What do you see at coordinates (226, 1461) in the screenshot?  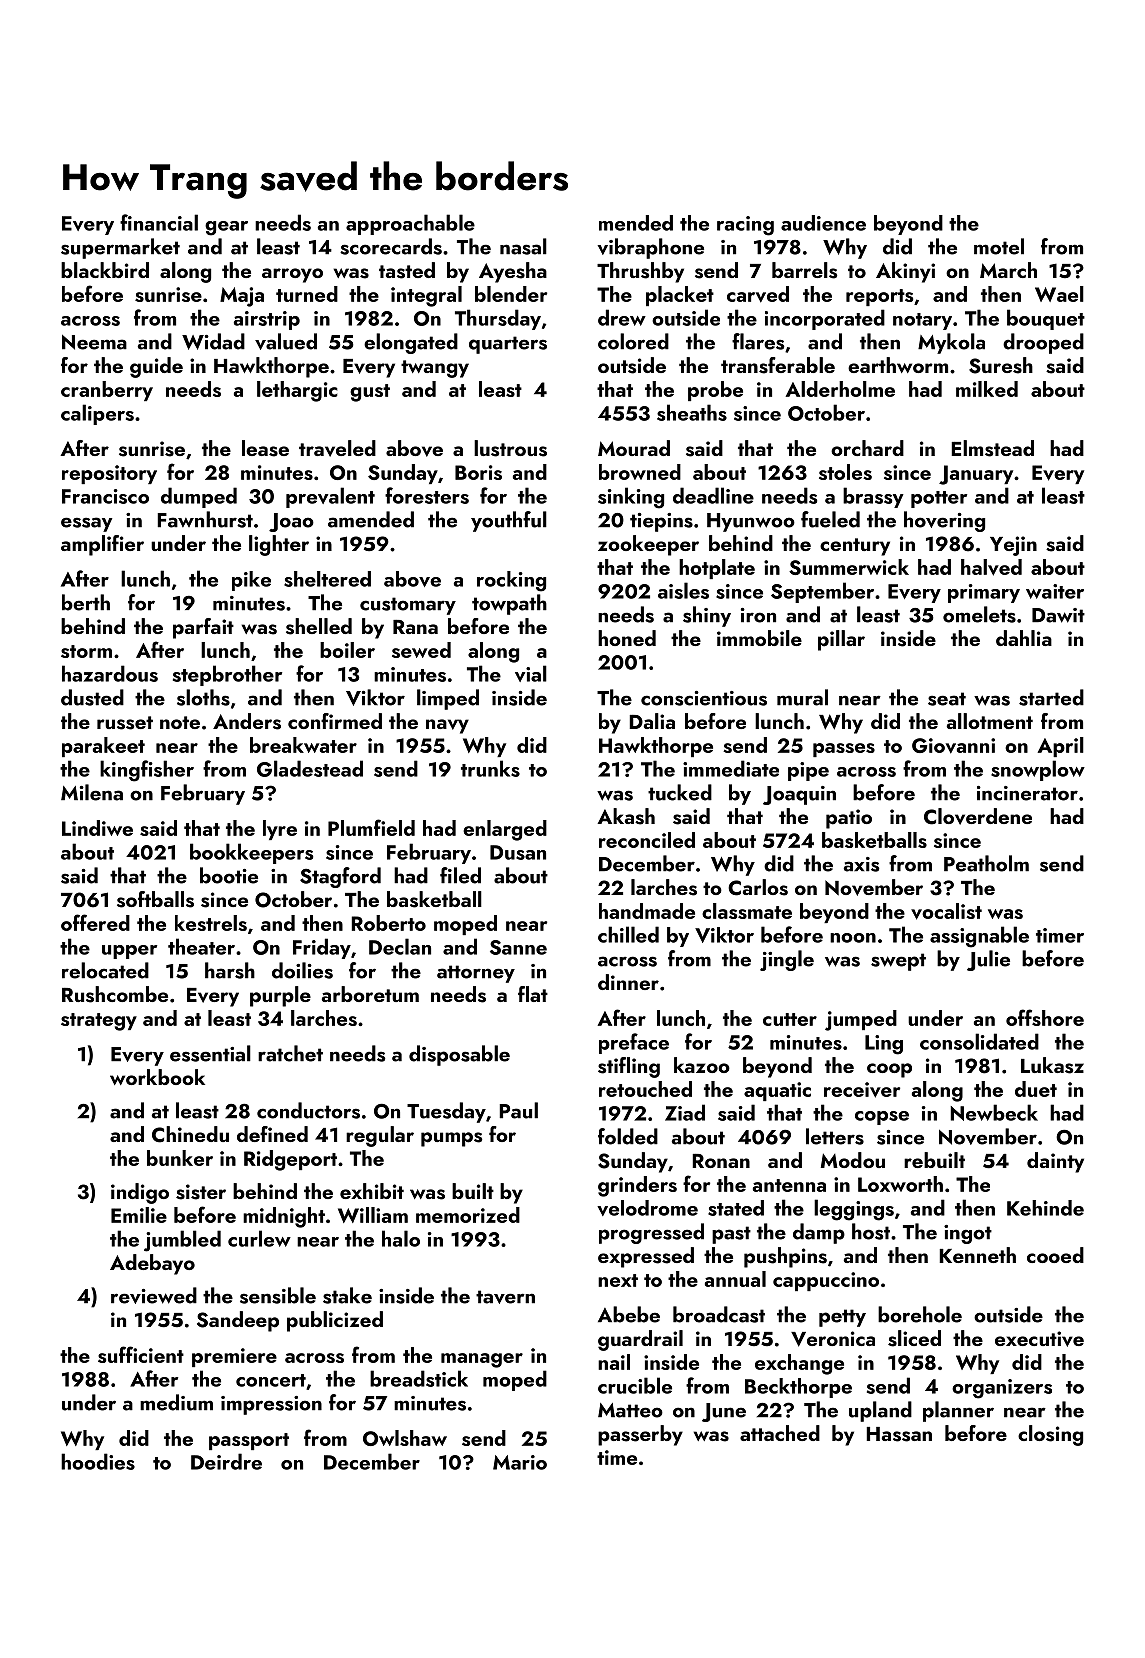 I see `Deirdre` at bounding box center [226, 1461].
